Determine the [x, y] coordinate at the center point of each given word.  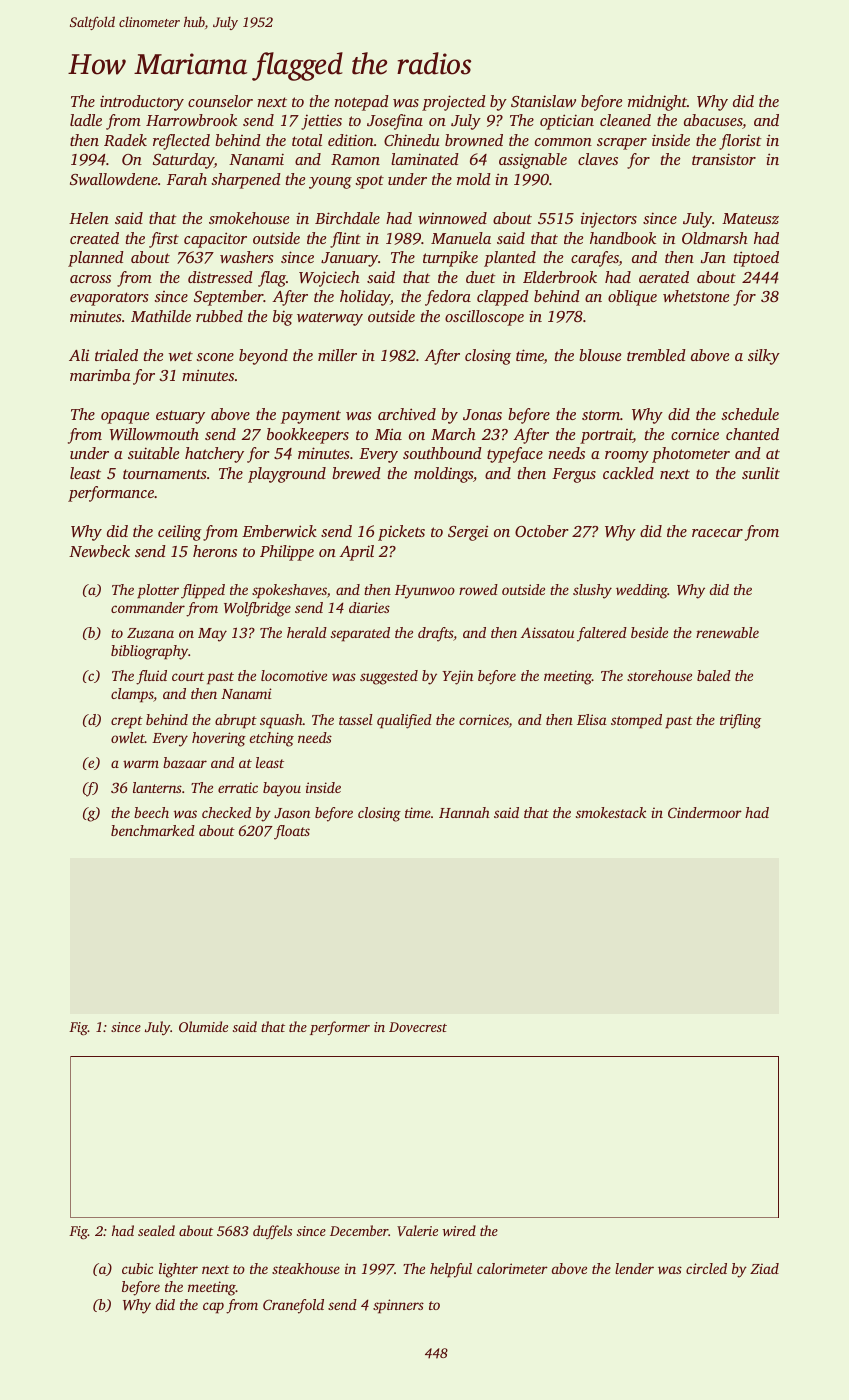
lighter [178, 1270]
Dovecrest [418, 1027]
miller [337, 355]
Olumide [203, 1026]
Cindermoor [705, 812]
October [541, 531]
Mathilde [161, 316]
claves [598, 159]
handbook [623, 238]
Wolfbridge [257, 609]
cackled [628, 473]
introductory [142, 103]
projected [454, 103]
